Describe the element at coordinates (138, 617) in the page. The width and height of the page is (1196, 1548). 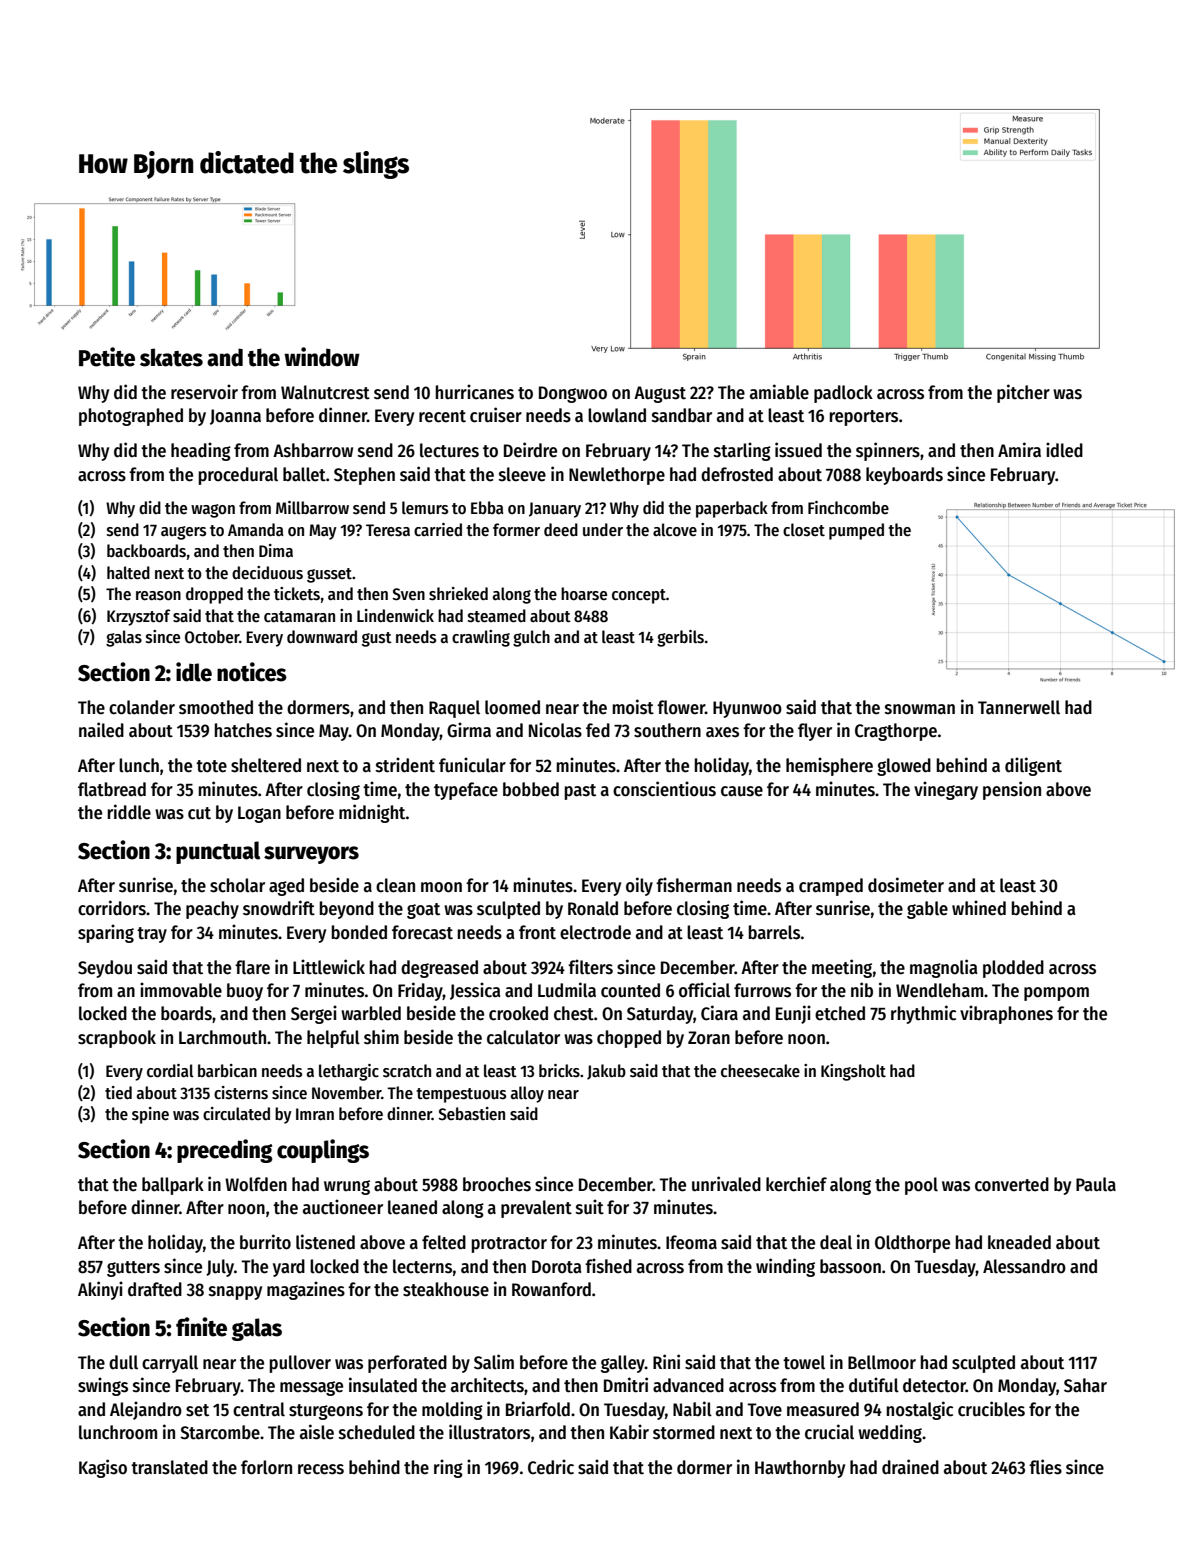
I see `Krzysztof` at that location.
